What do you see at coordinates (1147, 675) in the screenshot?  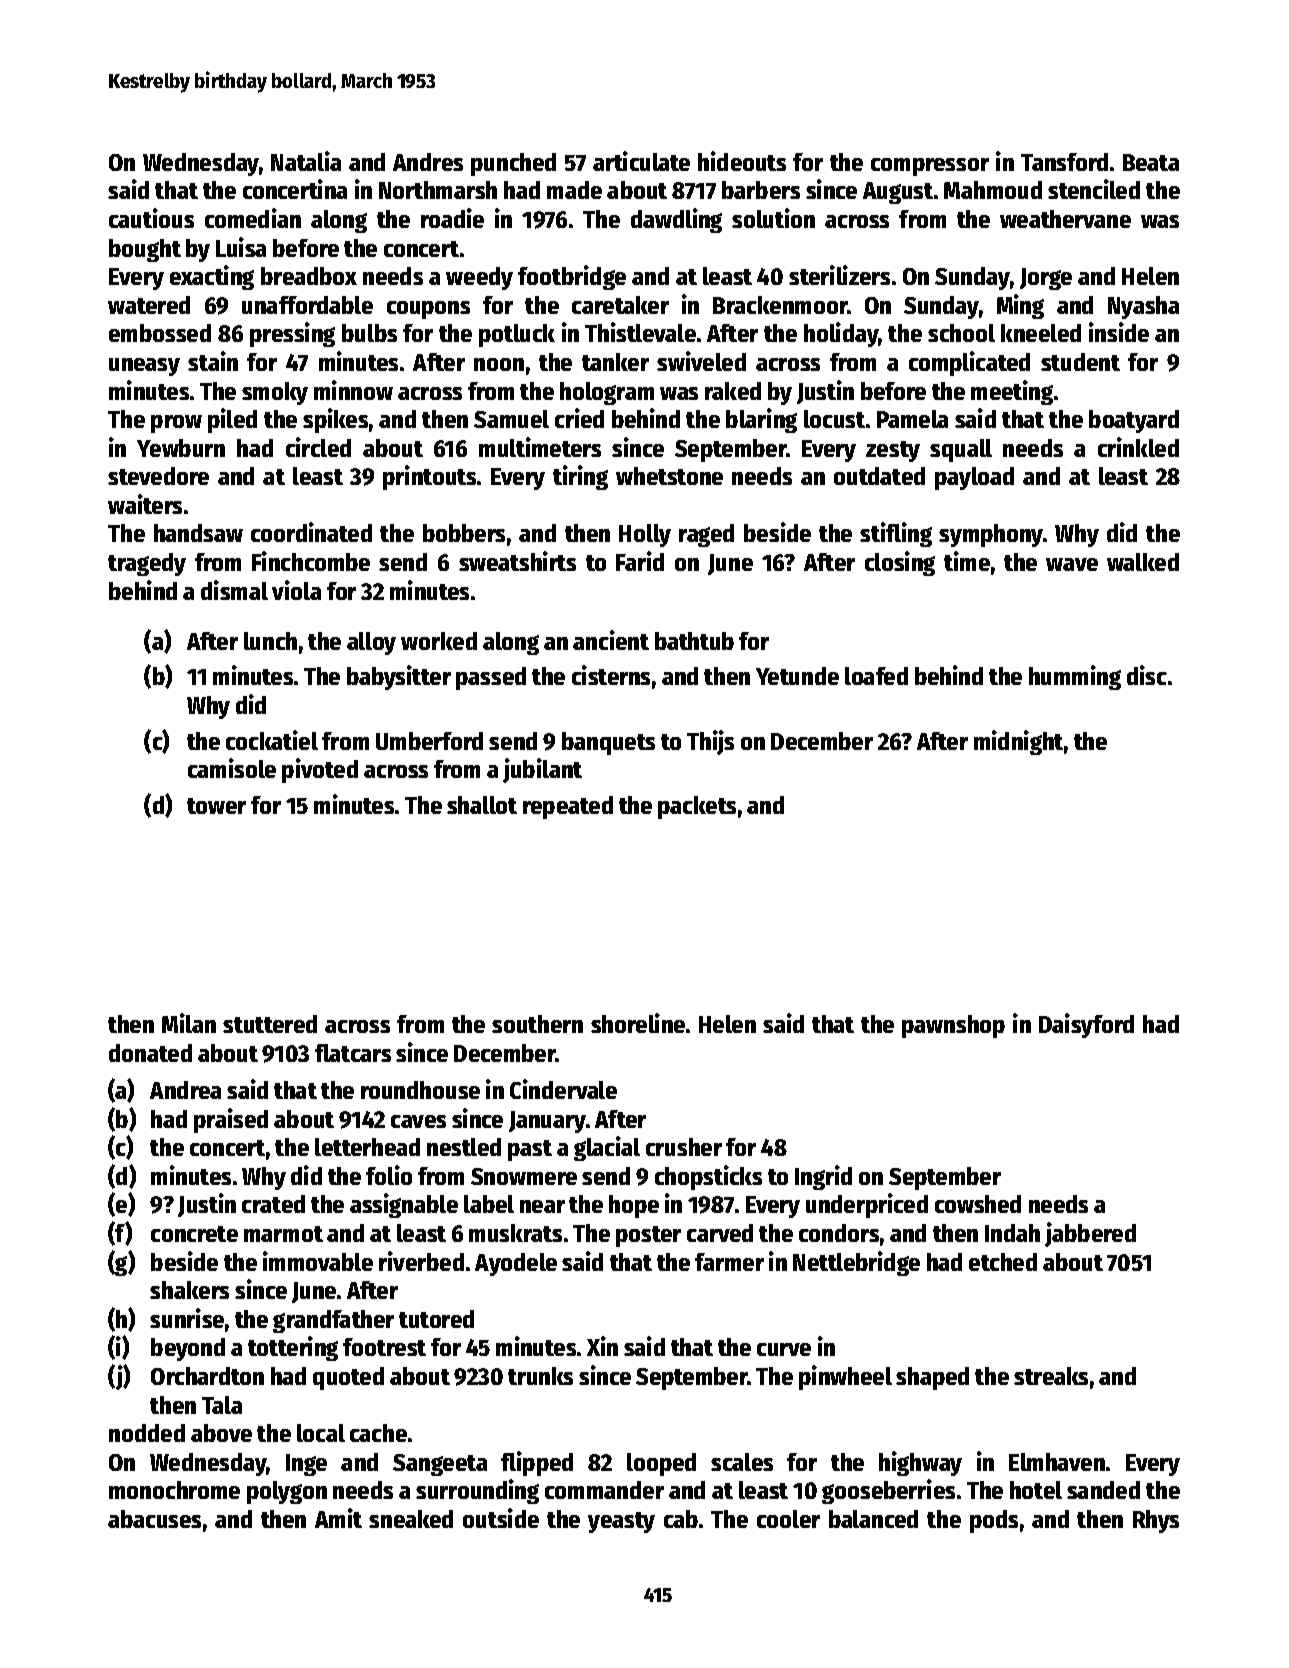 I see `disc` at bounding box center [1147, 675].
